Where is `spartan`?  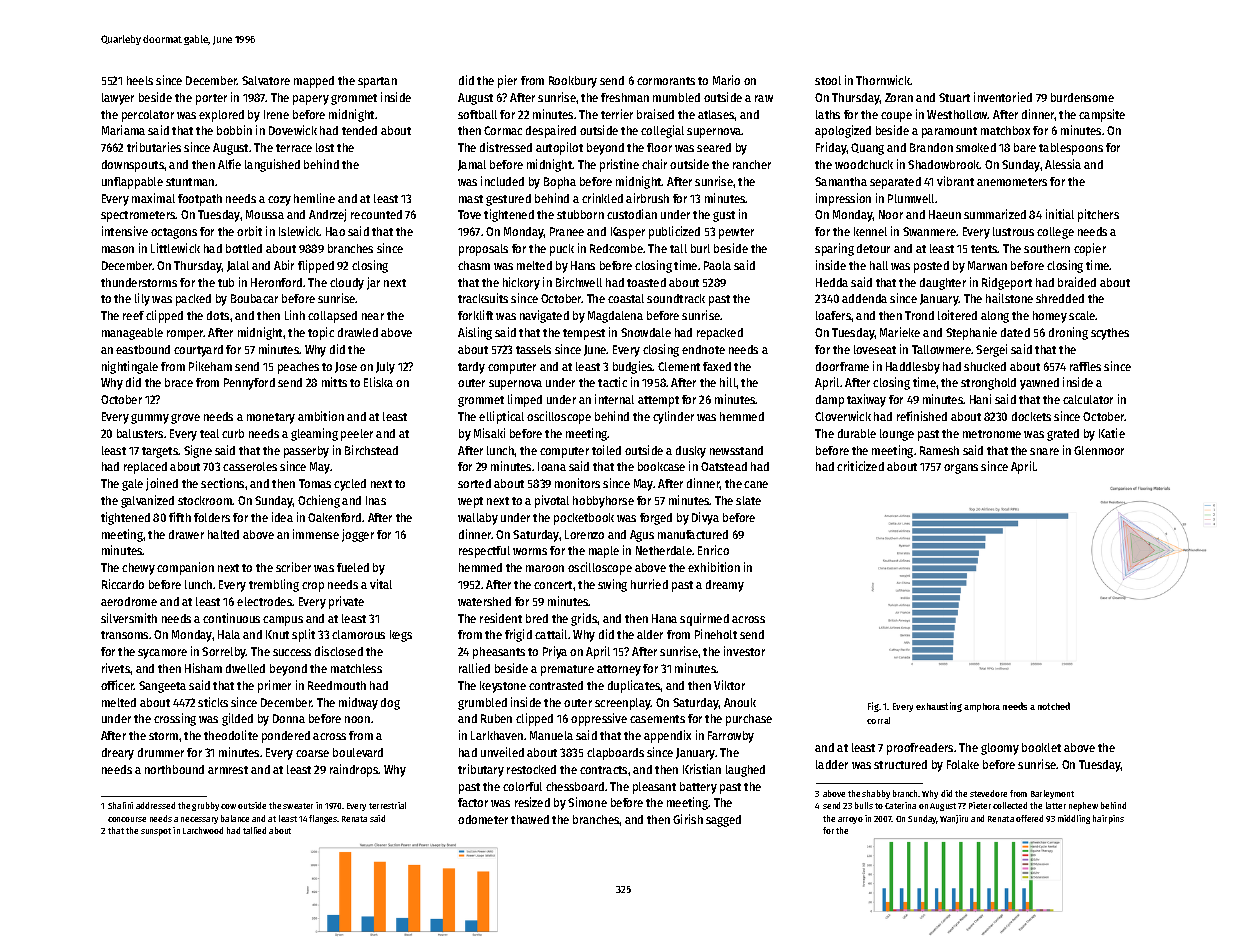
spartan is located at coordinates (377, 82).
